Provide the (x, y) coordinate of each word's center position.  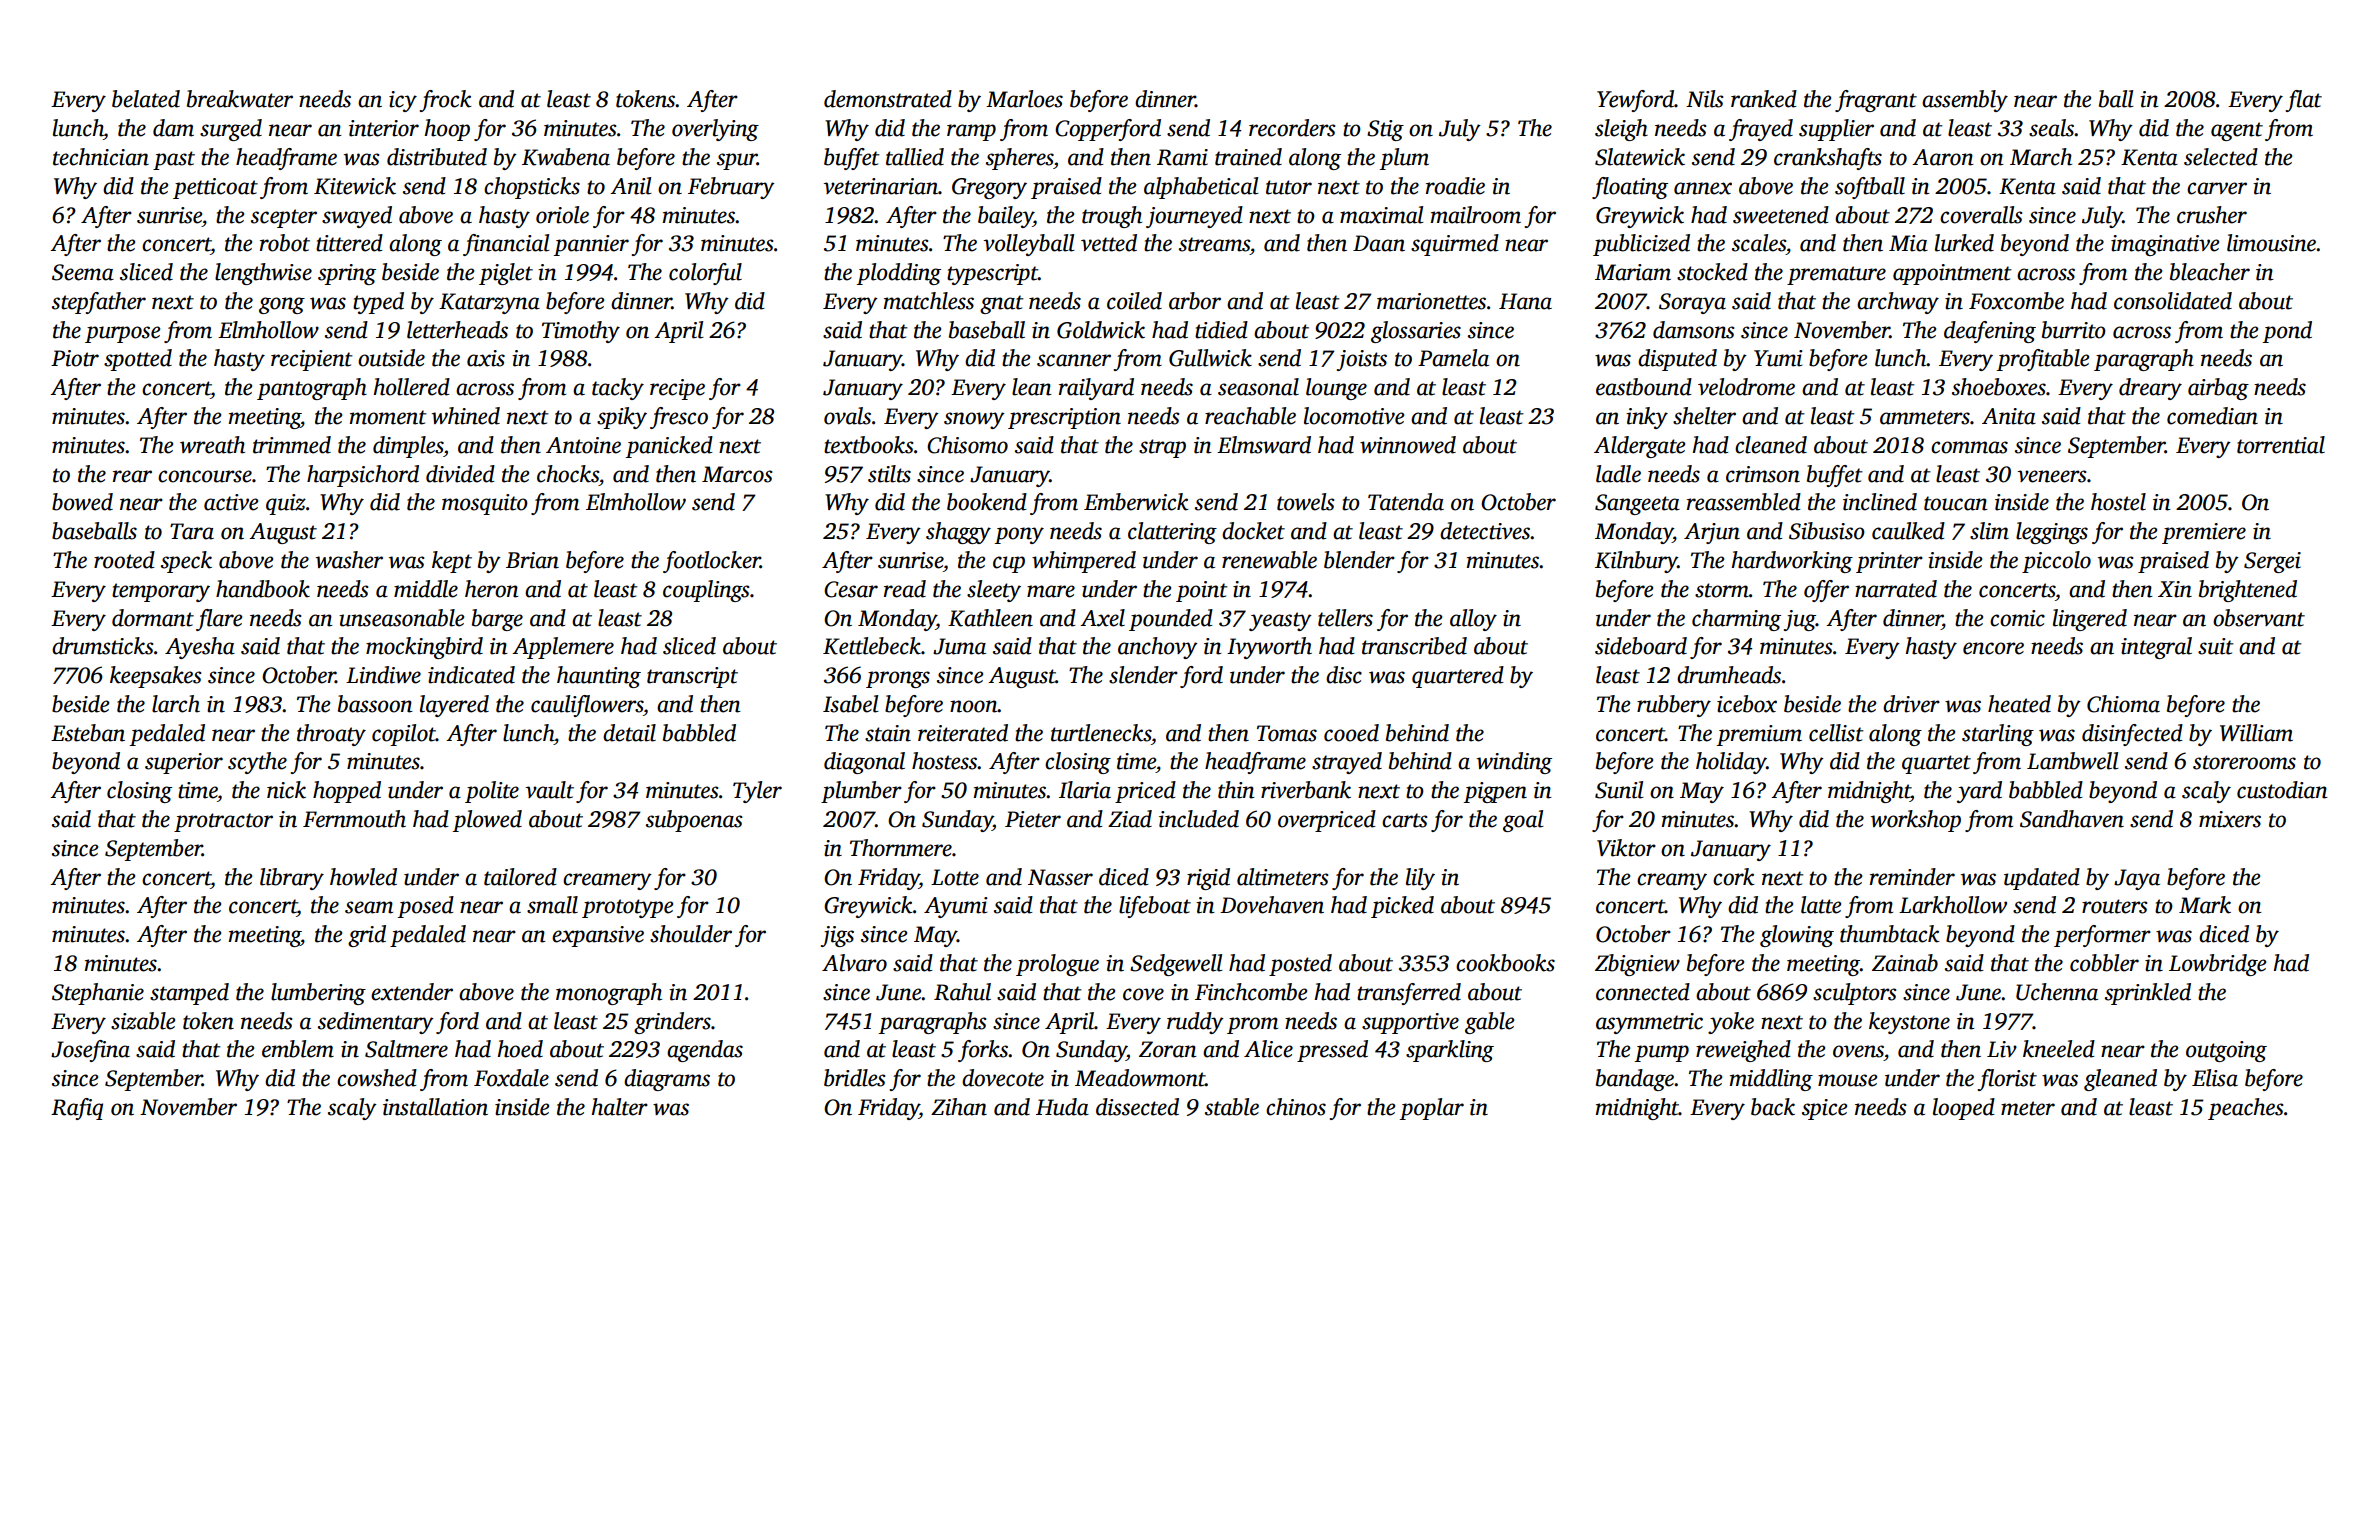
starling (1998, 735)
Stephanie (98, 994)
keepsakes (155, 677)
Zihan (959, 1107)
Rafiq (77, 1109)
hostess (945, 761)
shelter (1704, 416)
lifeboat (1155, 907)
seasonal (1258, 387)
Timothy (581, 332)
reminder (1912, 877)
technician (101, 157)
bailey (1005, 217)
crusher (2212, 215)
